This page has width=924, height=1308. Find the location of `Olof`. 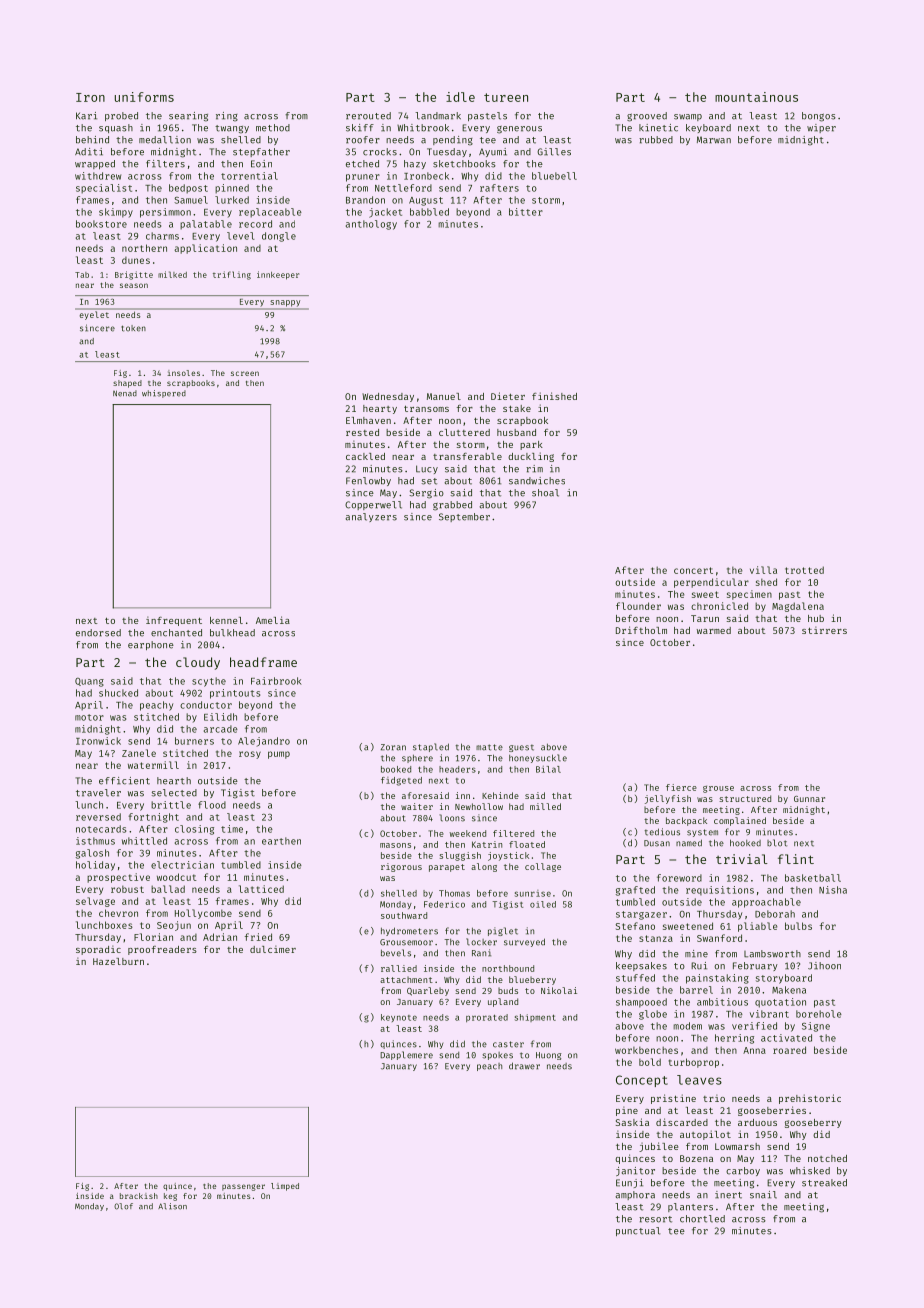

Olof is located at coordinates (123, 1206).
